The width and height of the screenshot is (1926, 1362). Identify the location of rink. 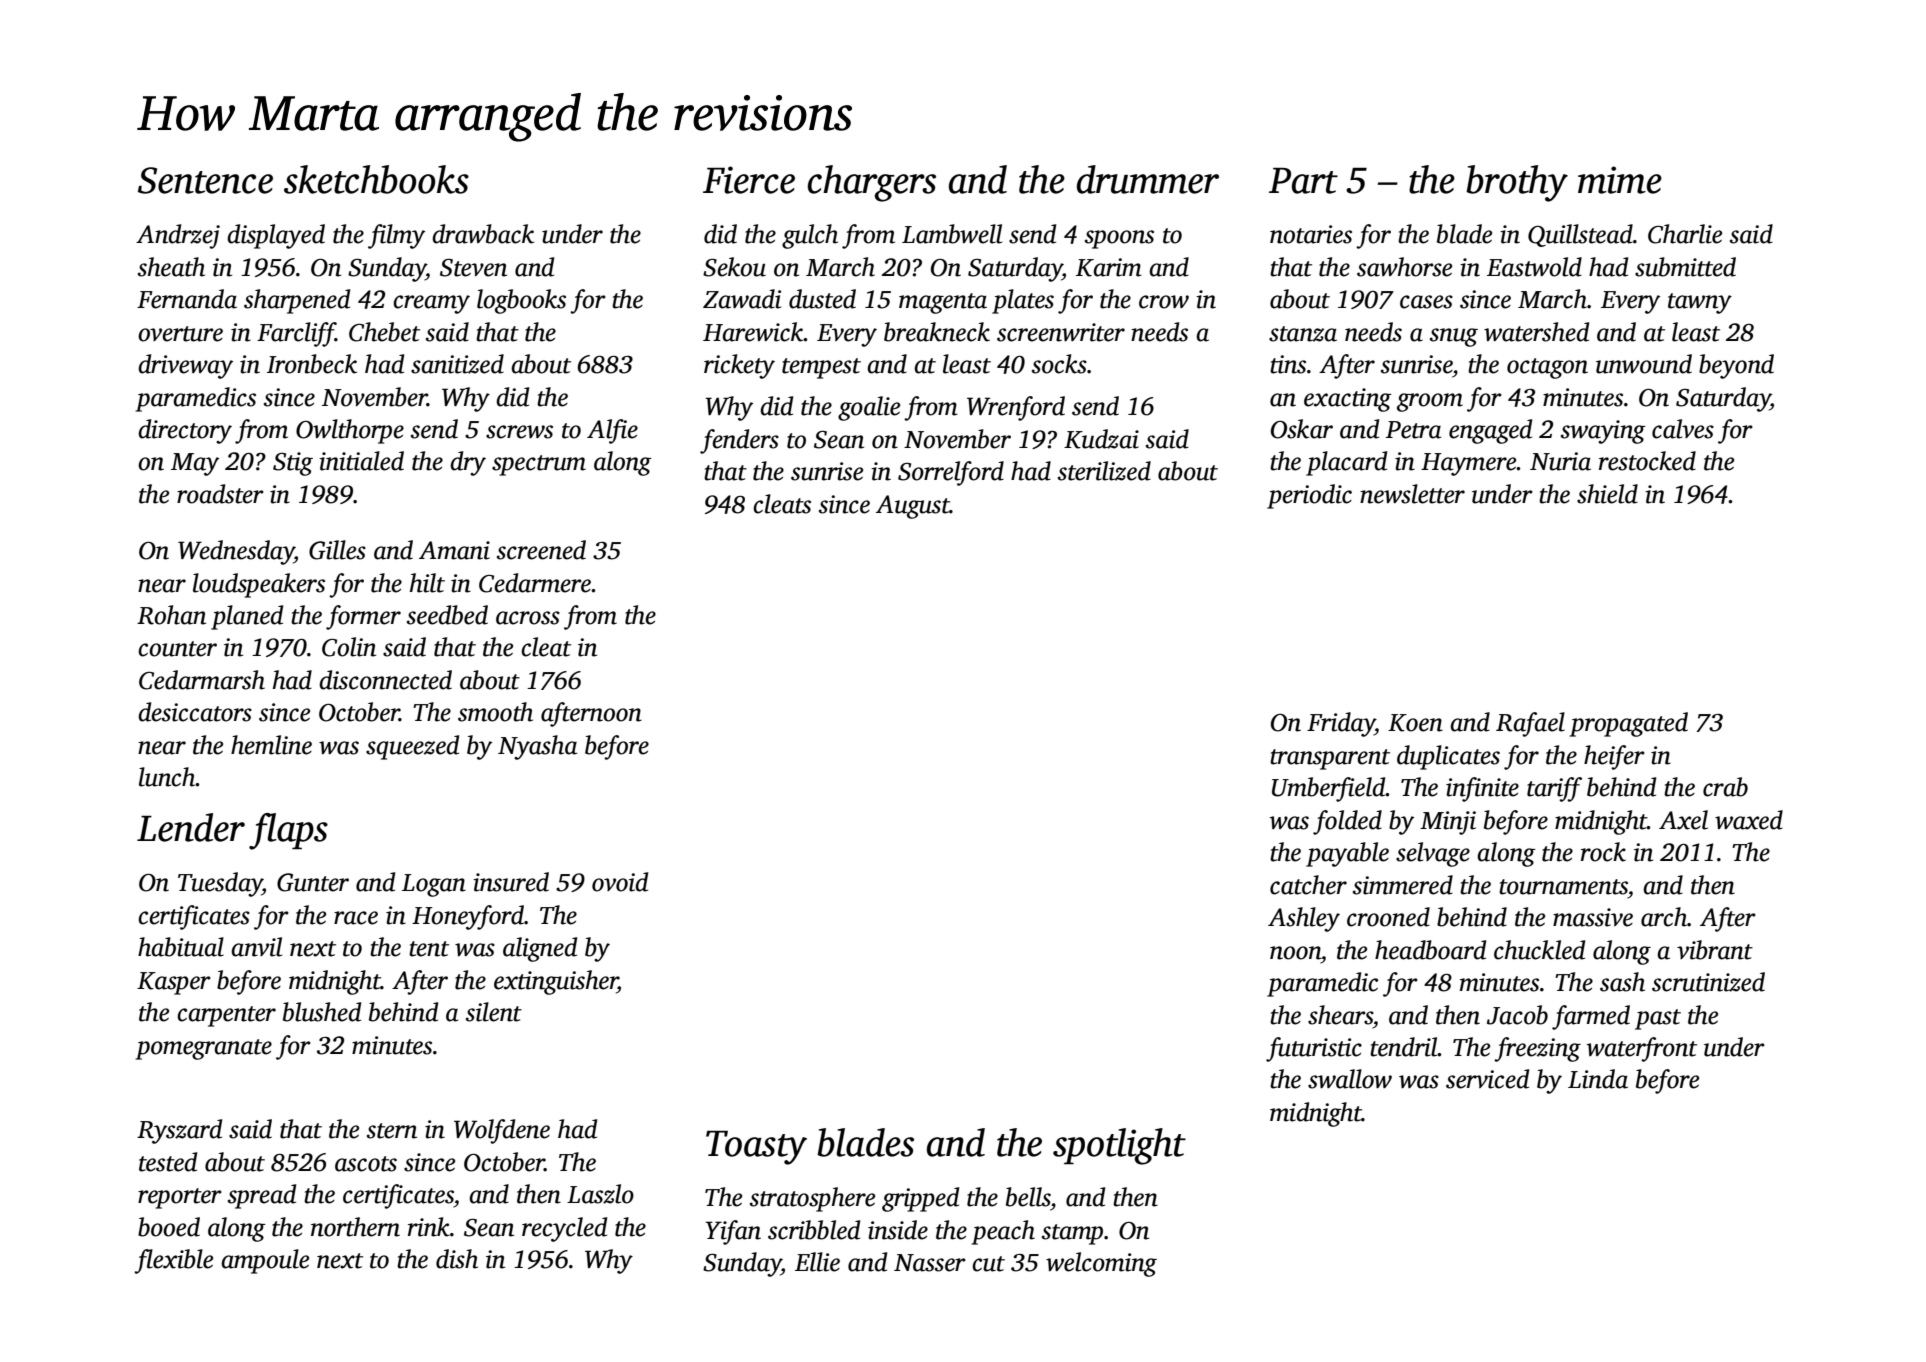
(429, 1227).
